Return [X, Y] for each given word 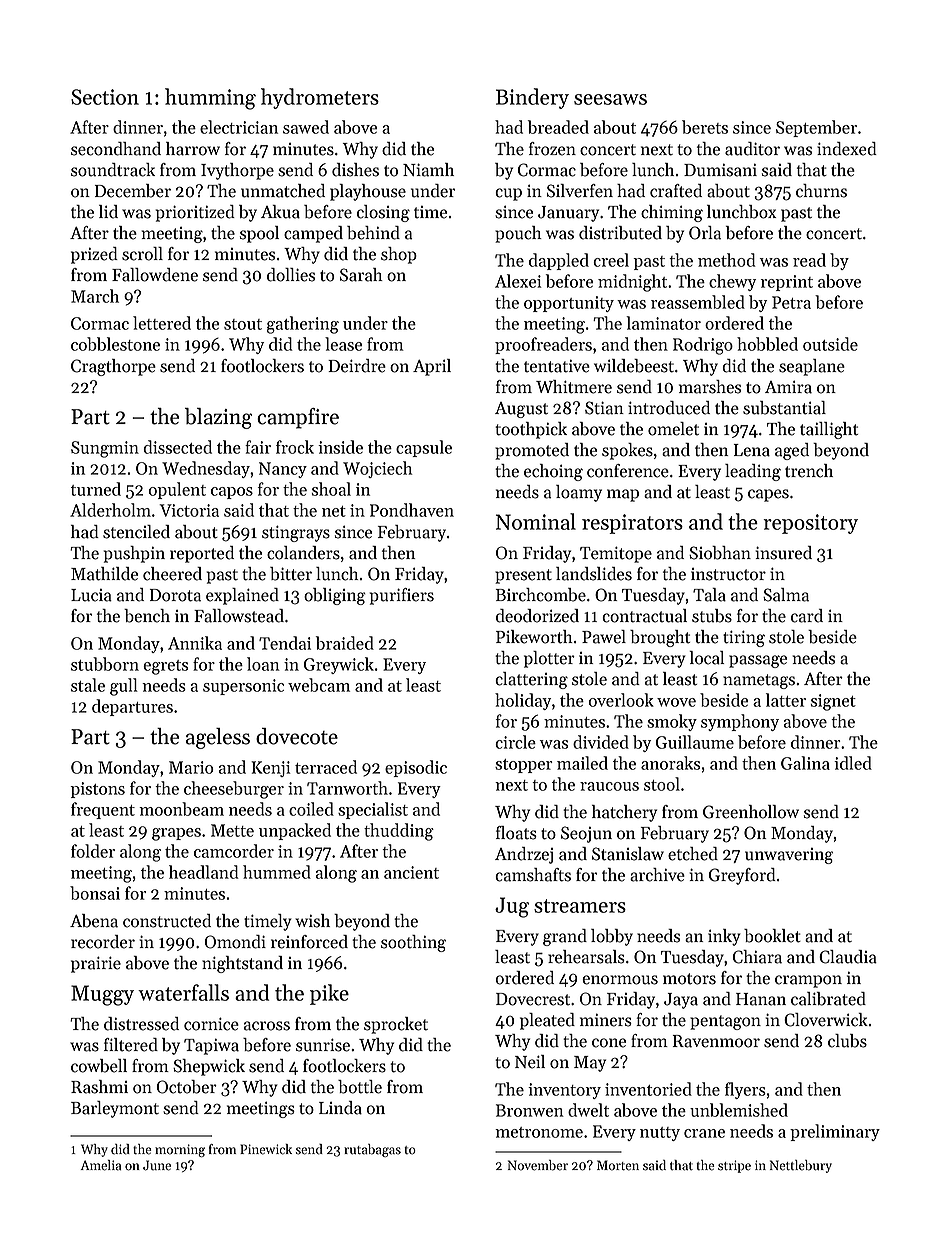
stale [88, 685]
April [432, 367]
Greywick [339, 665]
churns [821, 191]
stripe [734, 1166]
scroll [142, 254]
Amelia [101, 1165]
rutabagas [372, 1150]
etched [693, 854]
